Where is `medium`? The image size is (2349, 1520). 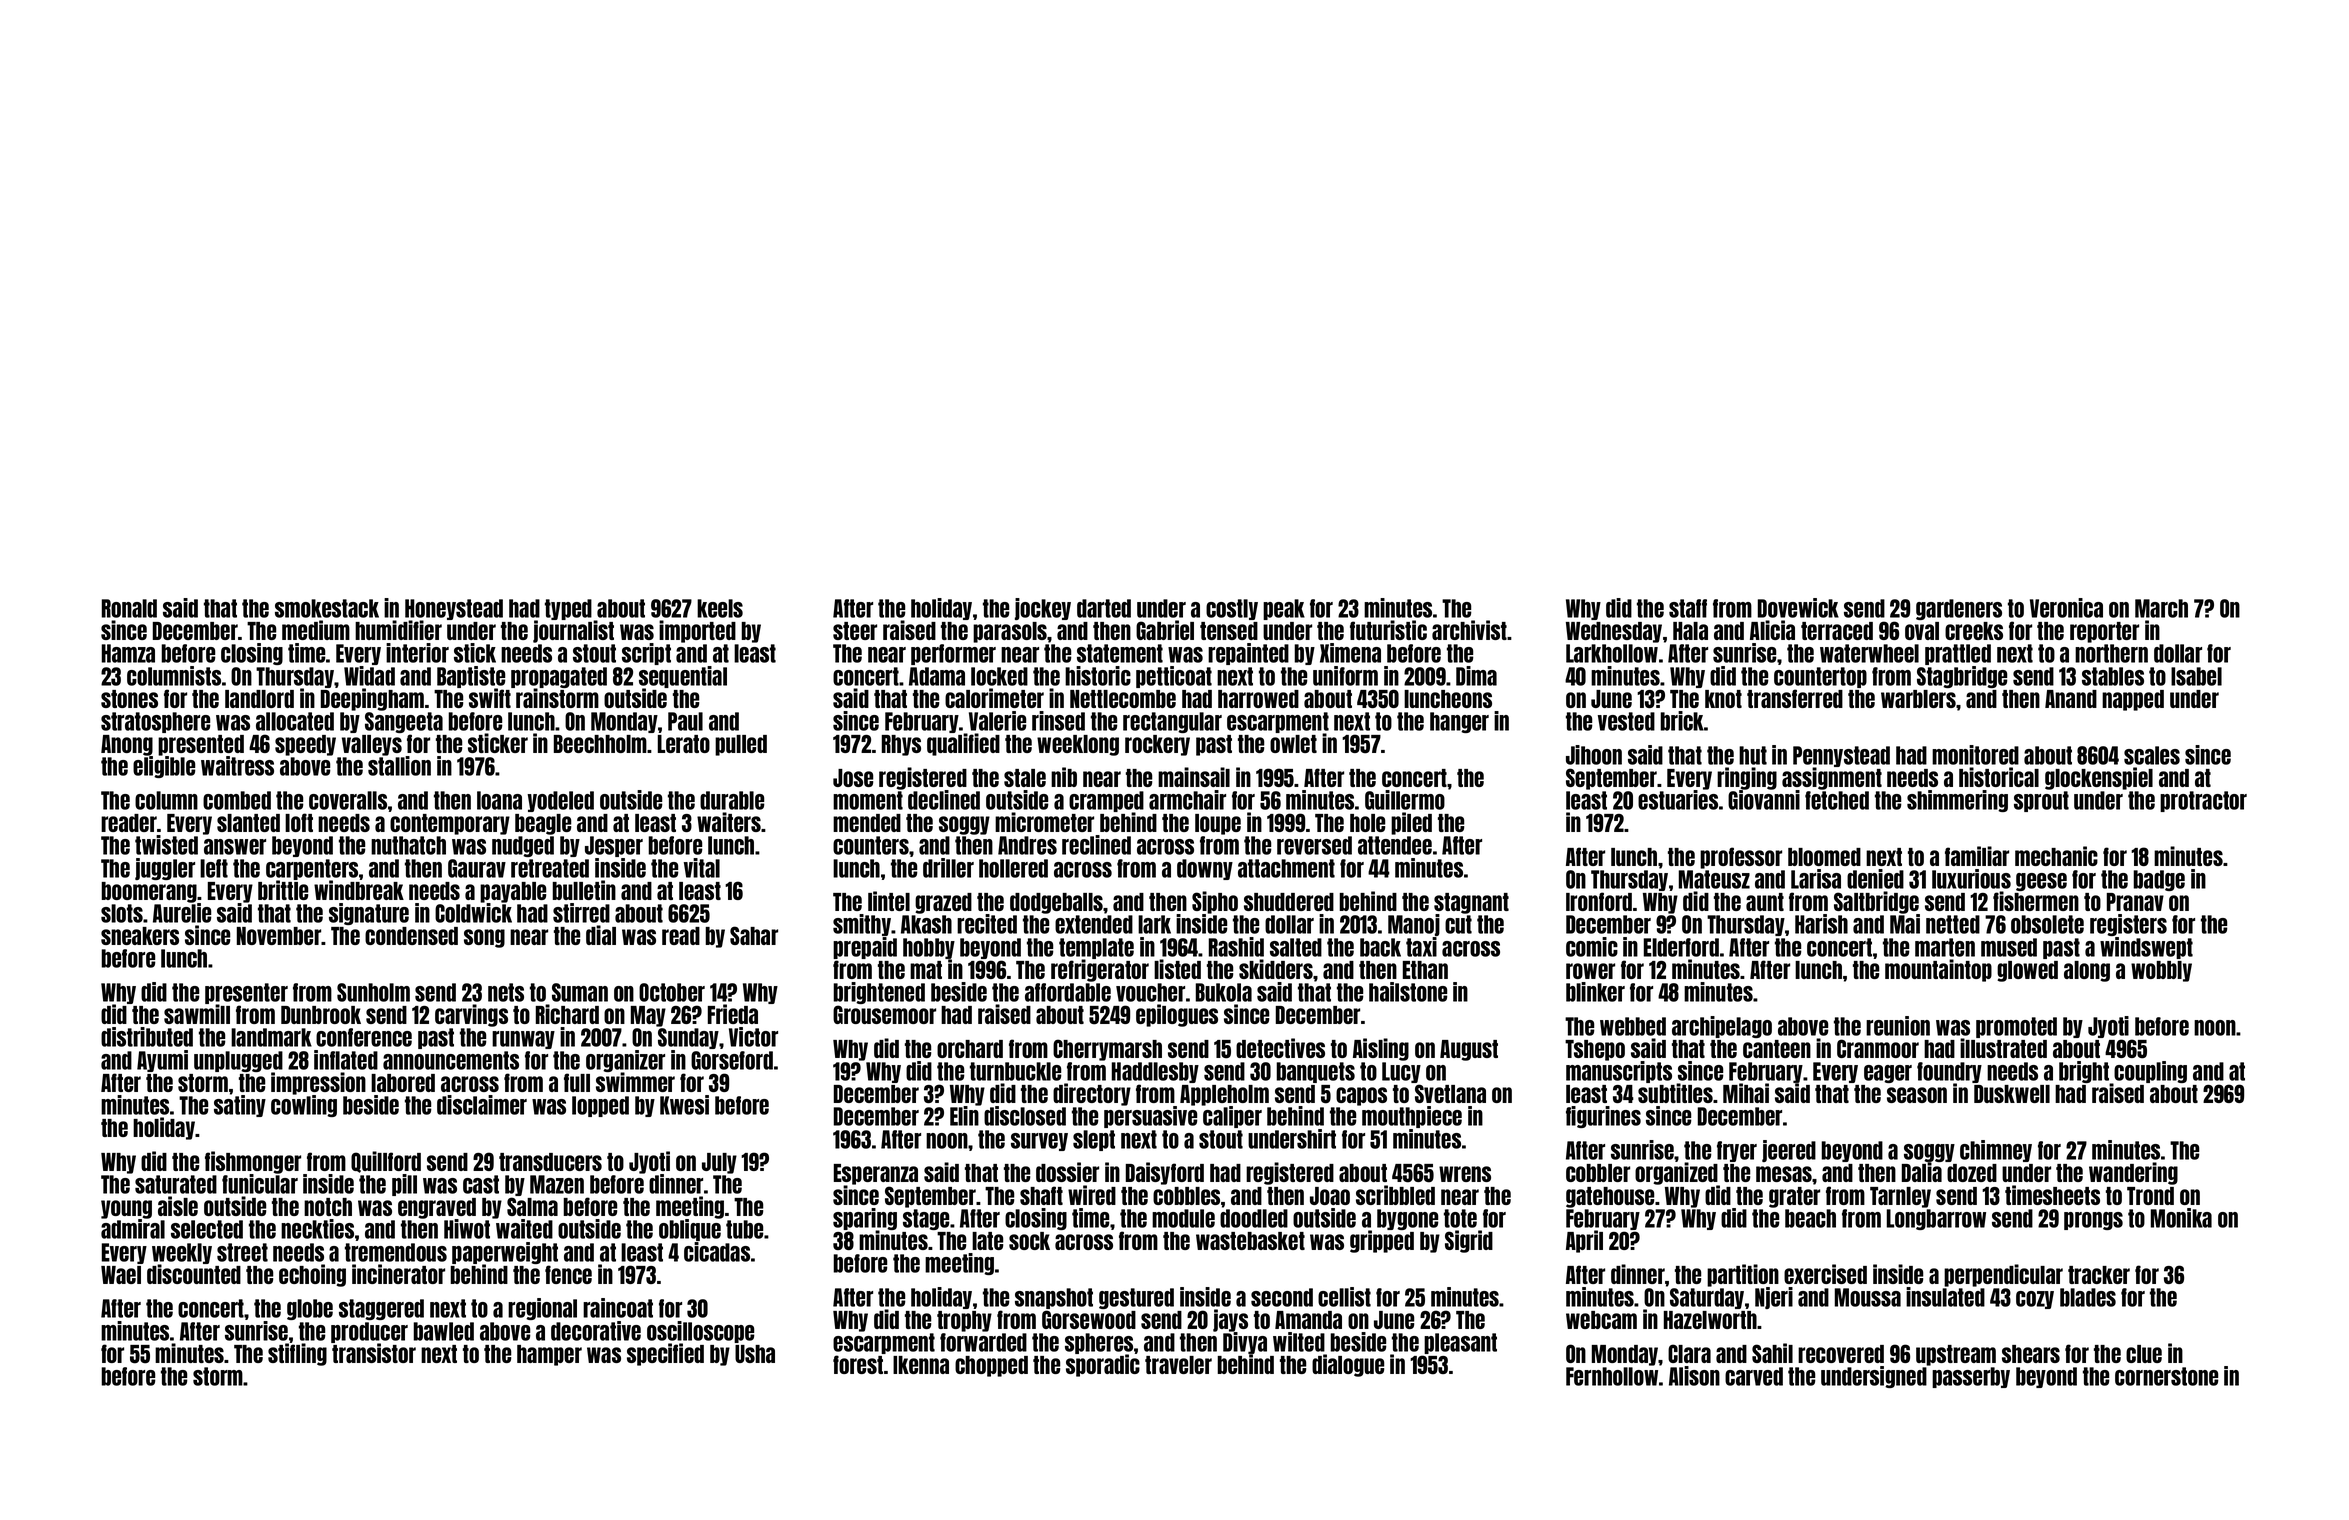 medium is located at coordinates (316, 630).
